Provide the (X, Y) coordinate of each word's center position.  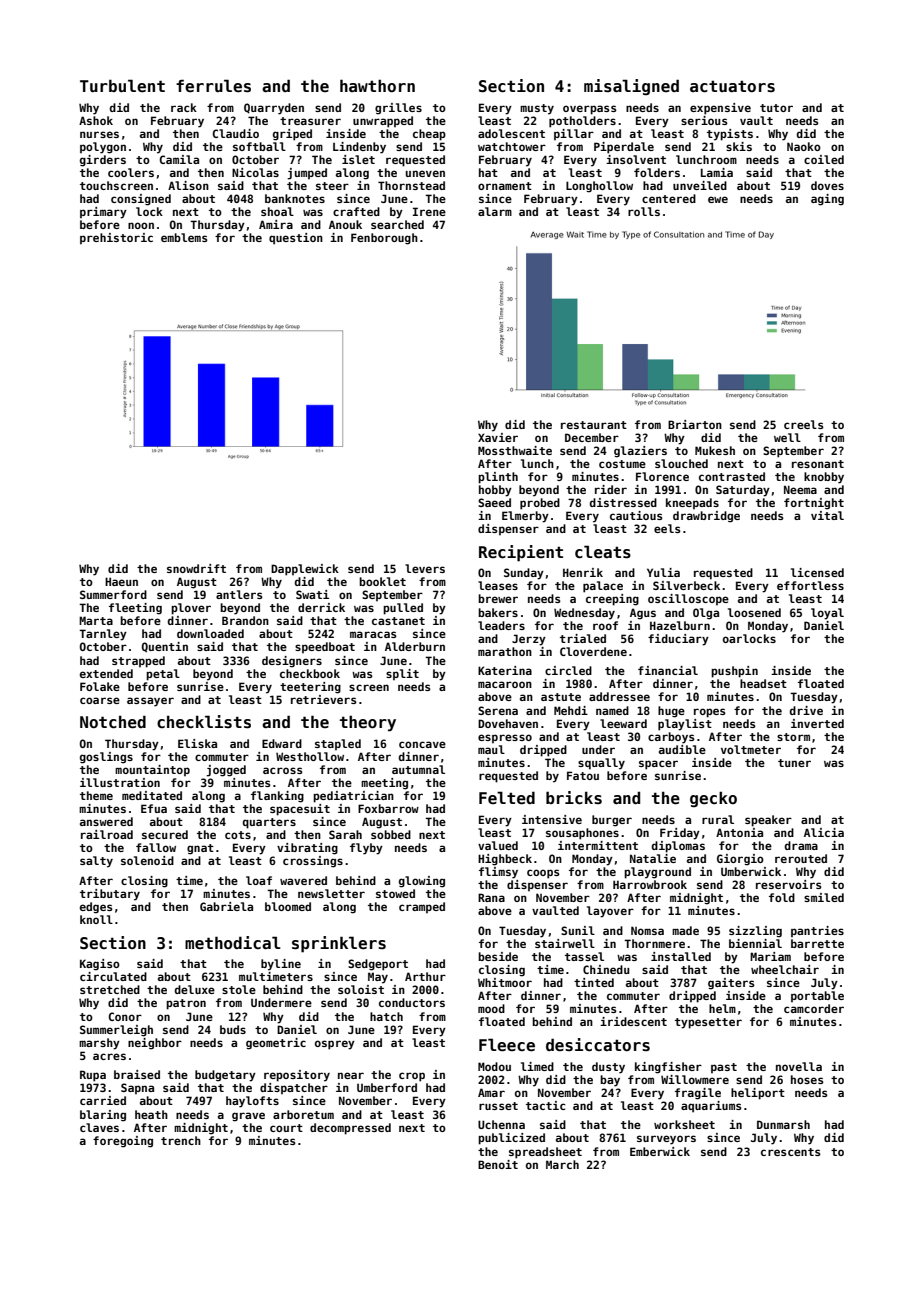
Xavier (498, 437)
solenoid (147, 860)
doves (827, 185)
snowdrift (196, 568)
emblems (184, 237)
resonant (818, 464)
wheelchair (785, 969)
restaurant (594, 425)
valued (498, 845)
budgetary (225, 1076)
